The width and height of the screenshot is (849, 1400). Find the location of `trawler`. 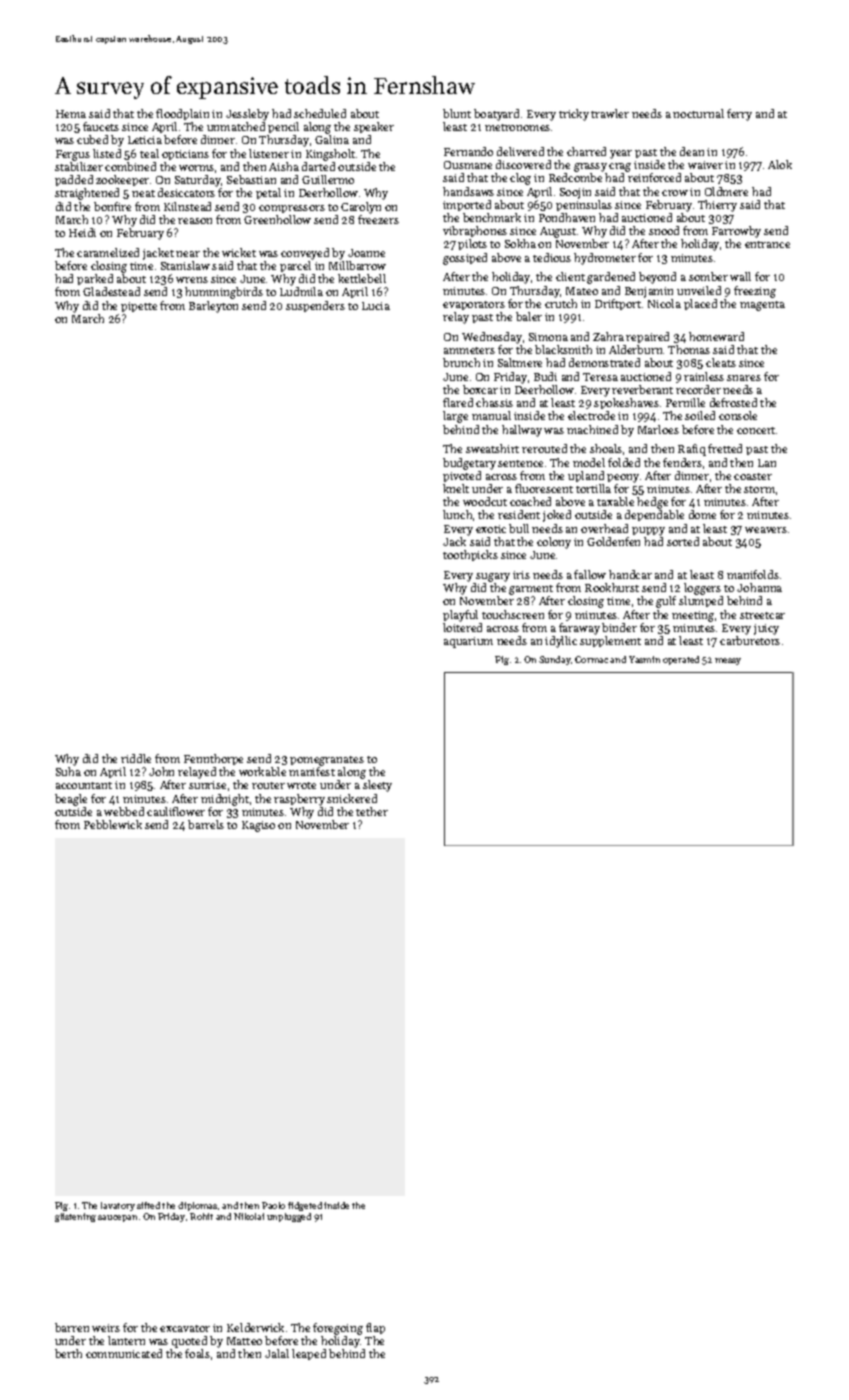

trawler is located at coordinates (610, 113).
